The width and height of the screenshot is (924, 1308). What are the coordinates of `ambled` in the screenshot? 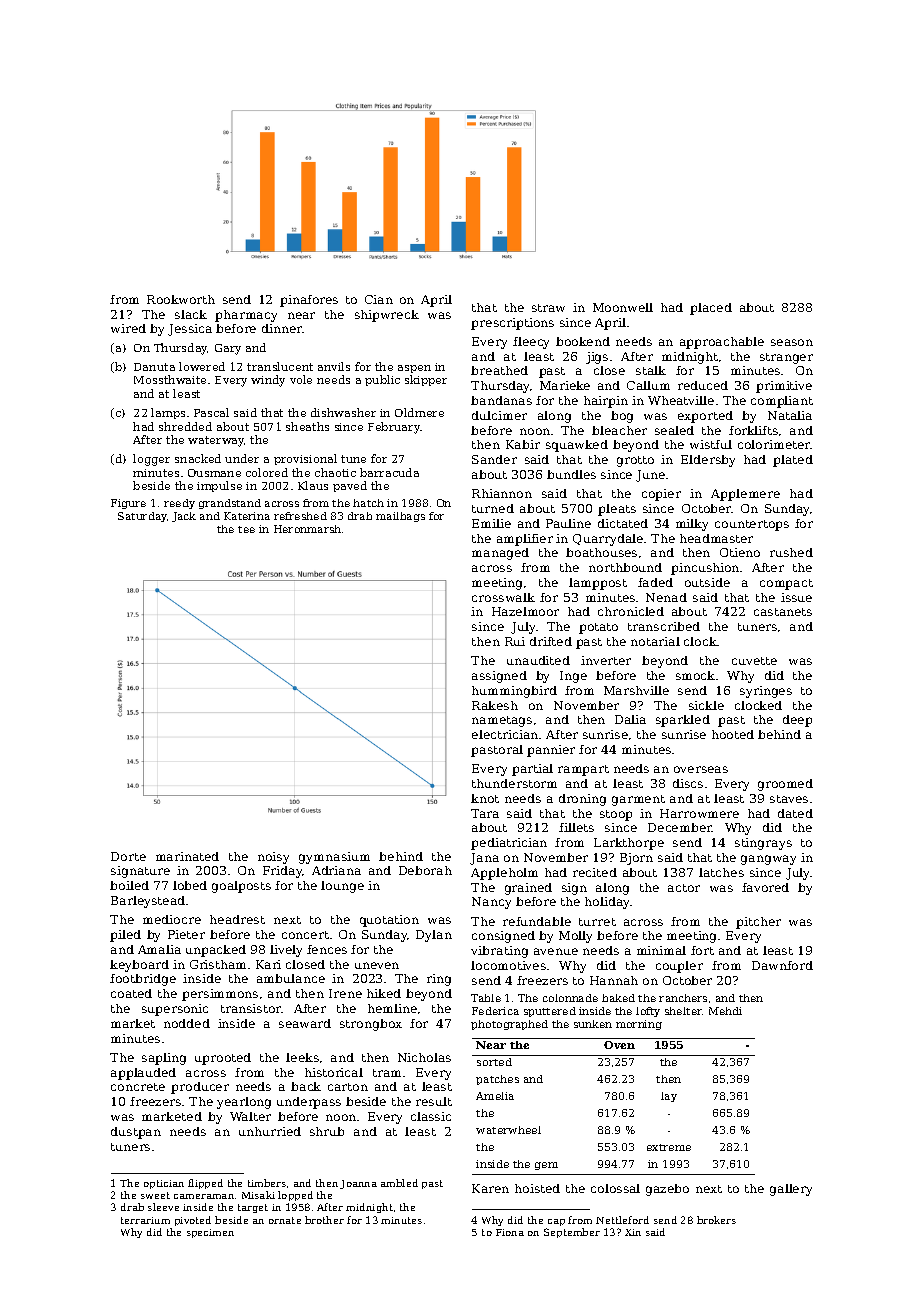 It's located at (399, 1183).
